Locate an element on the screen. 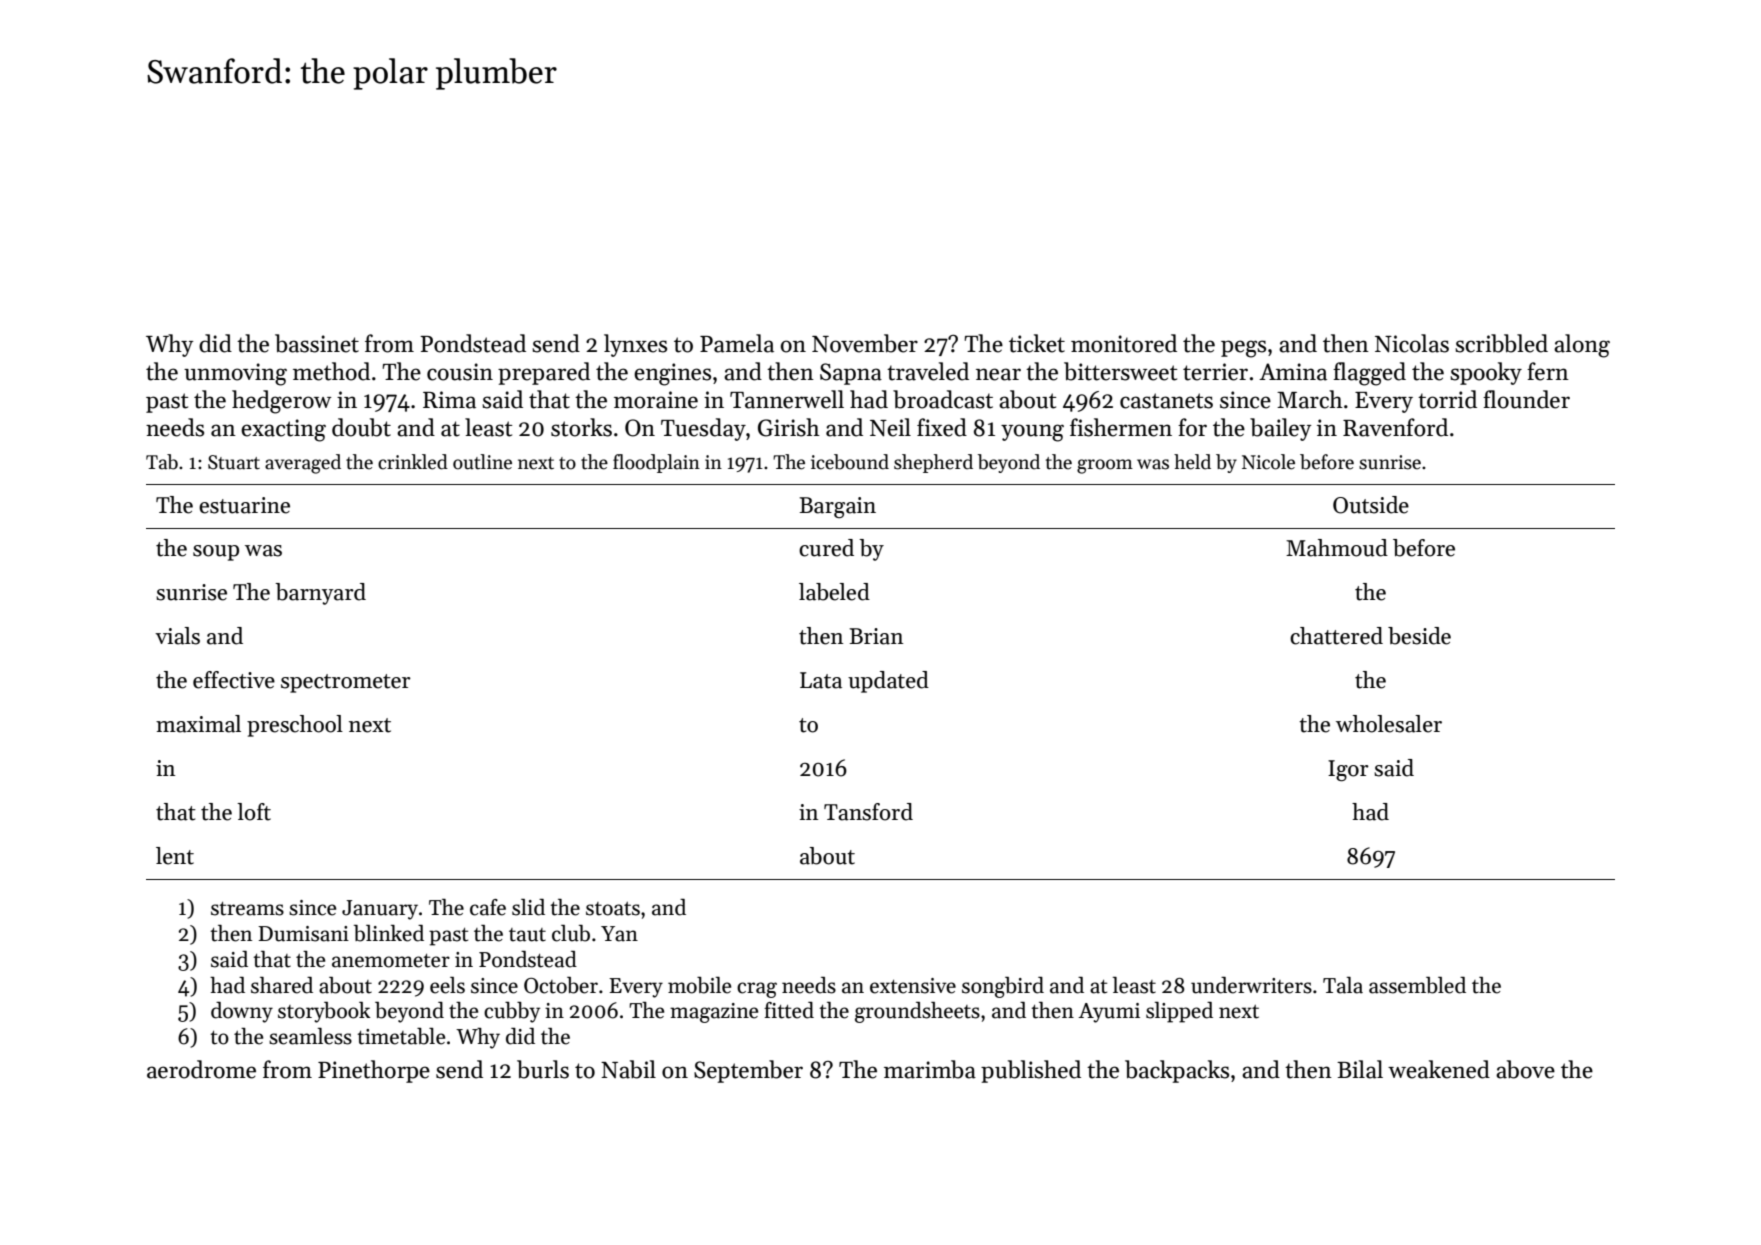  Tansford is located at coordinates (868, 812).
